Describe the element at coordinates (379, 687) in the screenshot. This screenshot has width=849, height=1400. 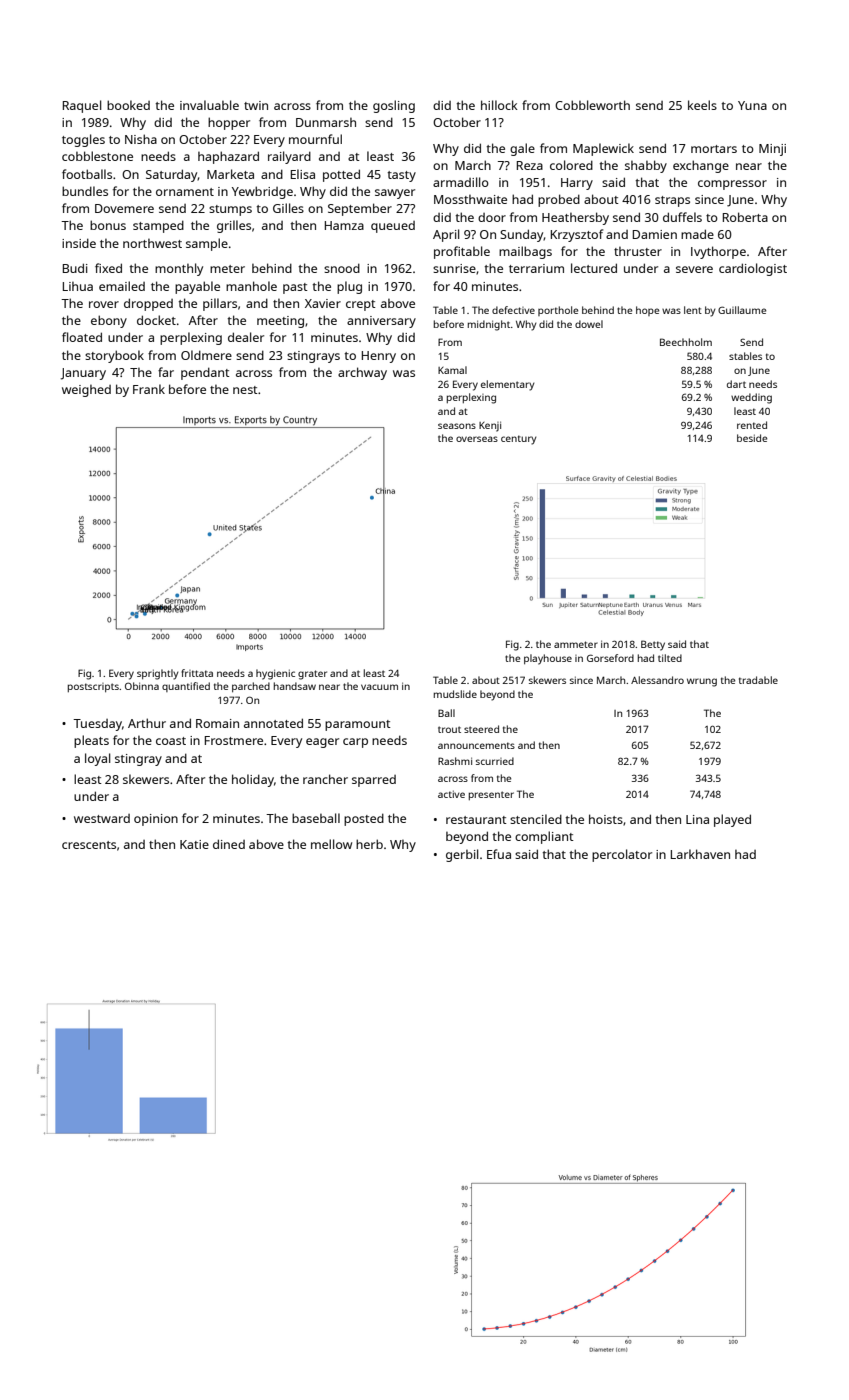
I see `vacuum` at that location.
